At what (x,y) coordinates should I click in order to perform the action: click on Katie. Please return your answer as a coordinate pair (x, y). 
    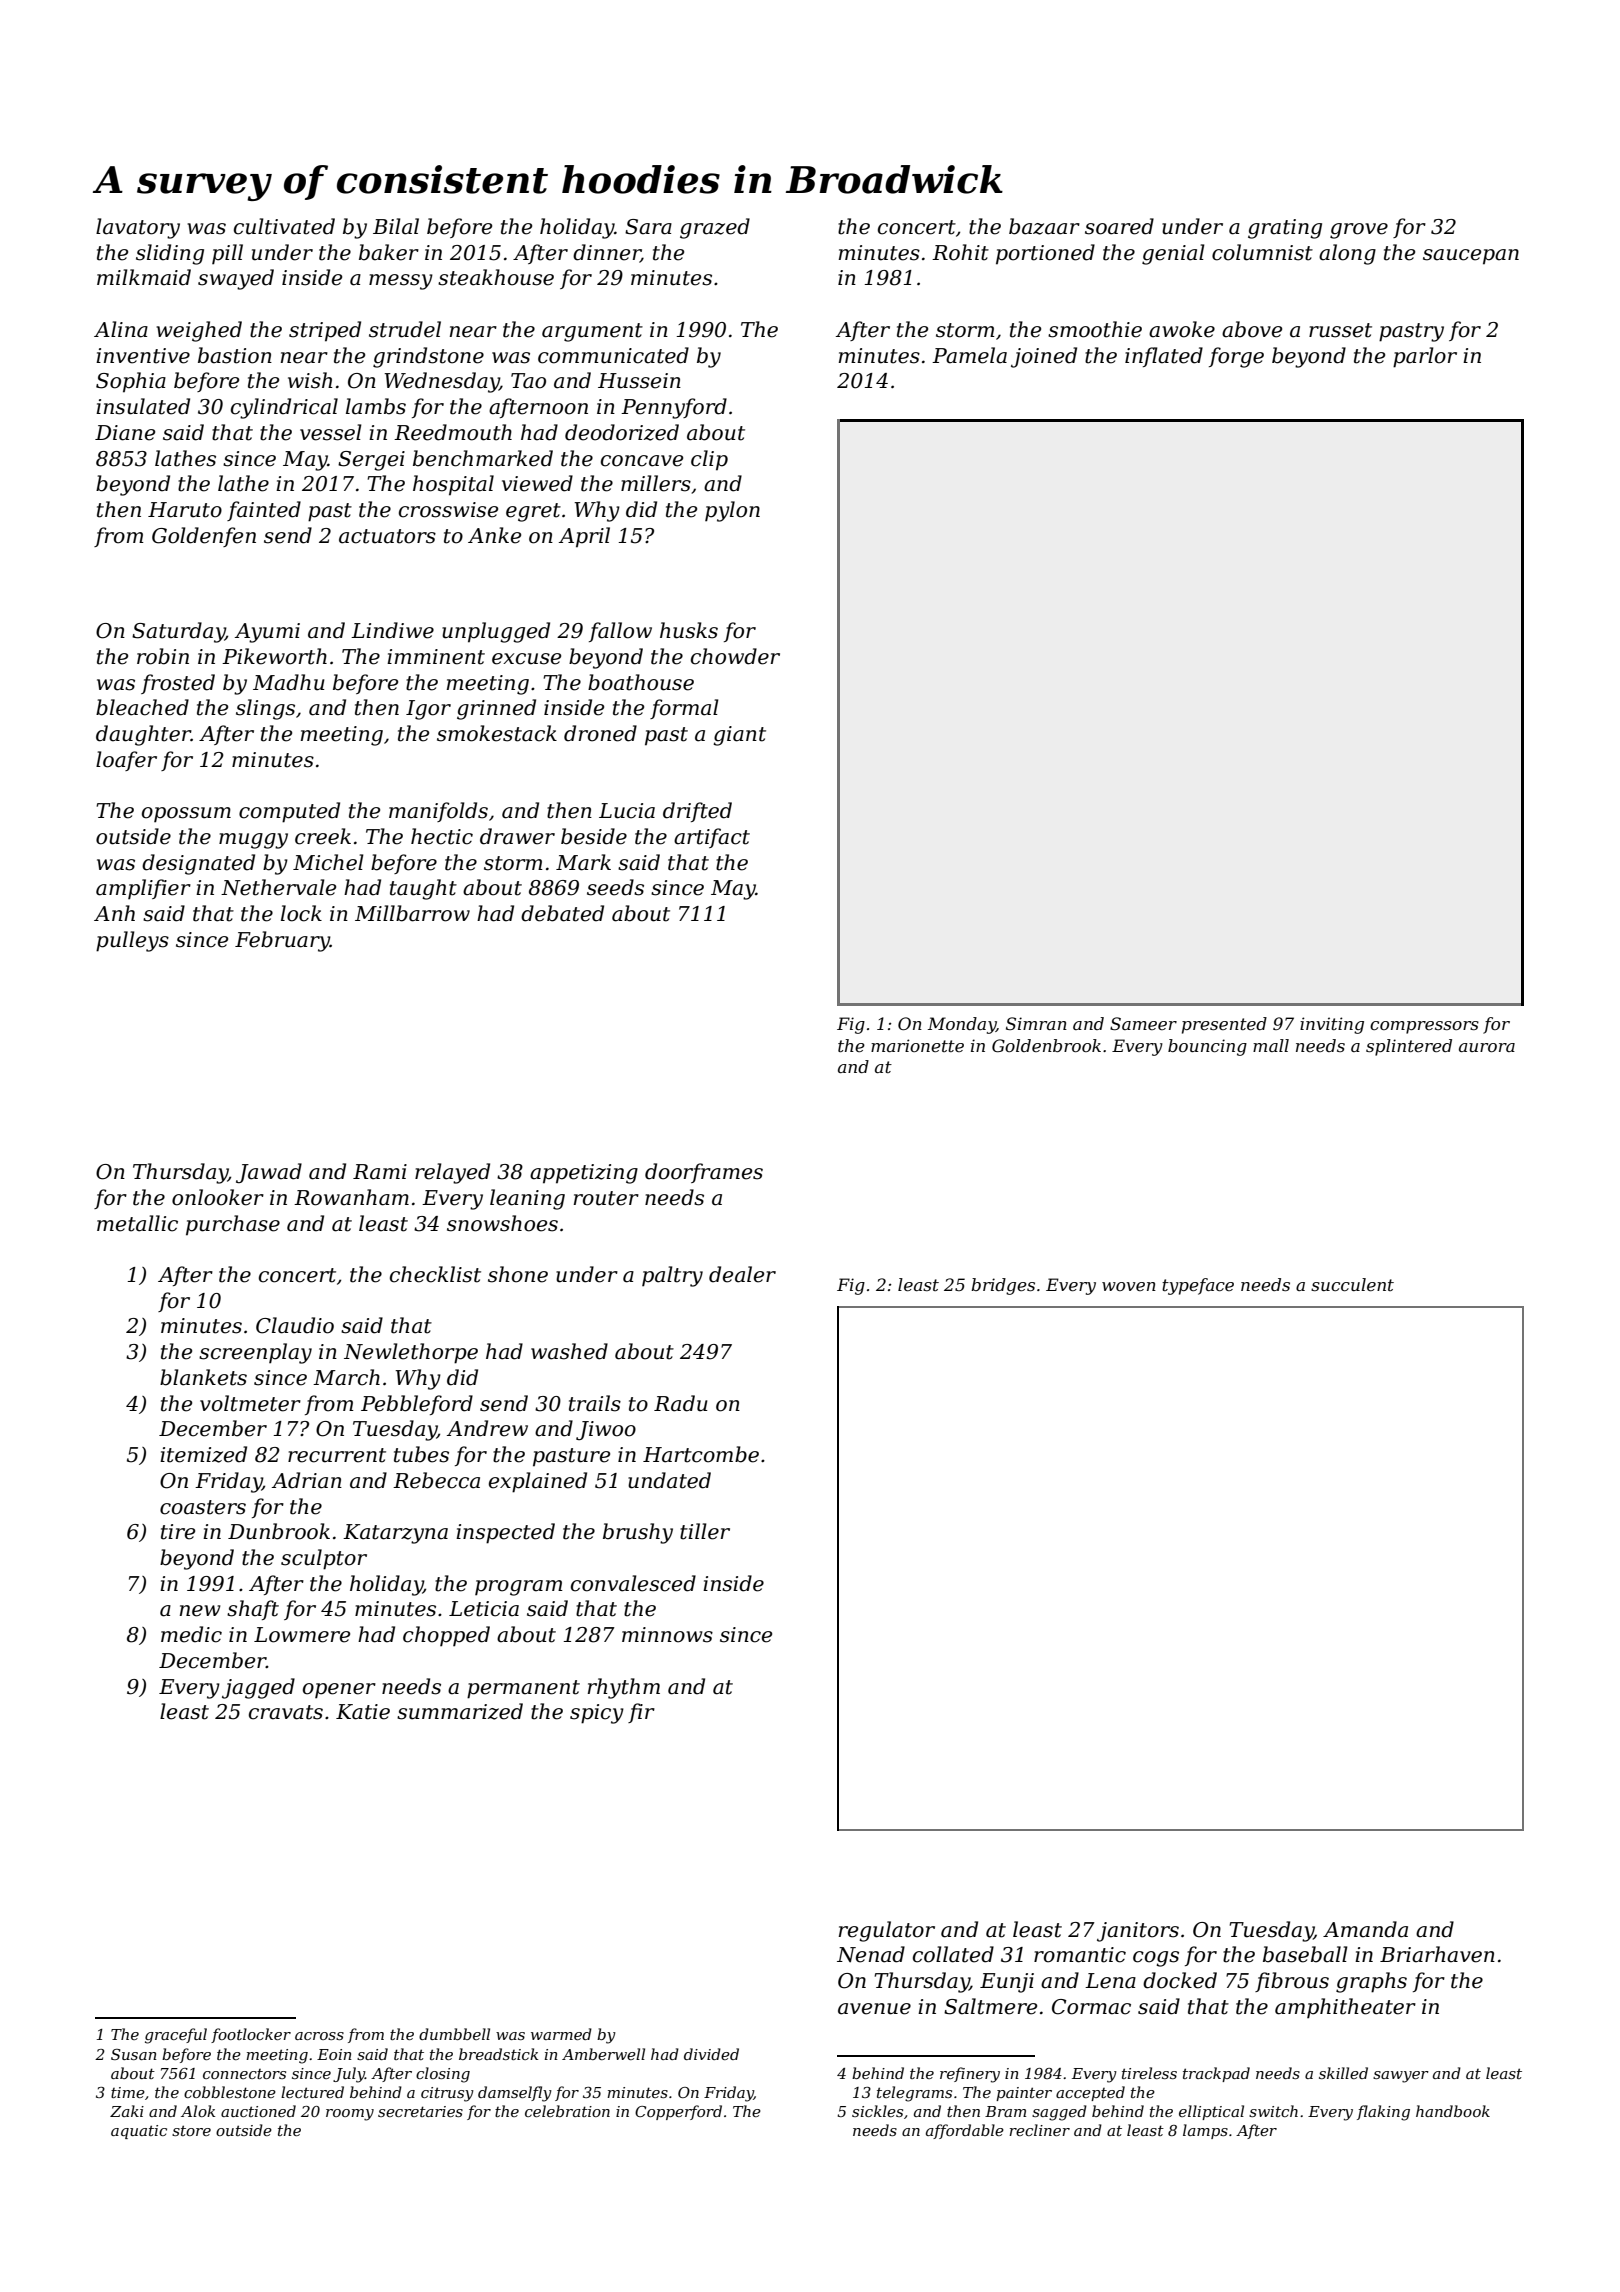
    Looking at the image, I should click on (363, 1712).
